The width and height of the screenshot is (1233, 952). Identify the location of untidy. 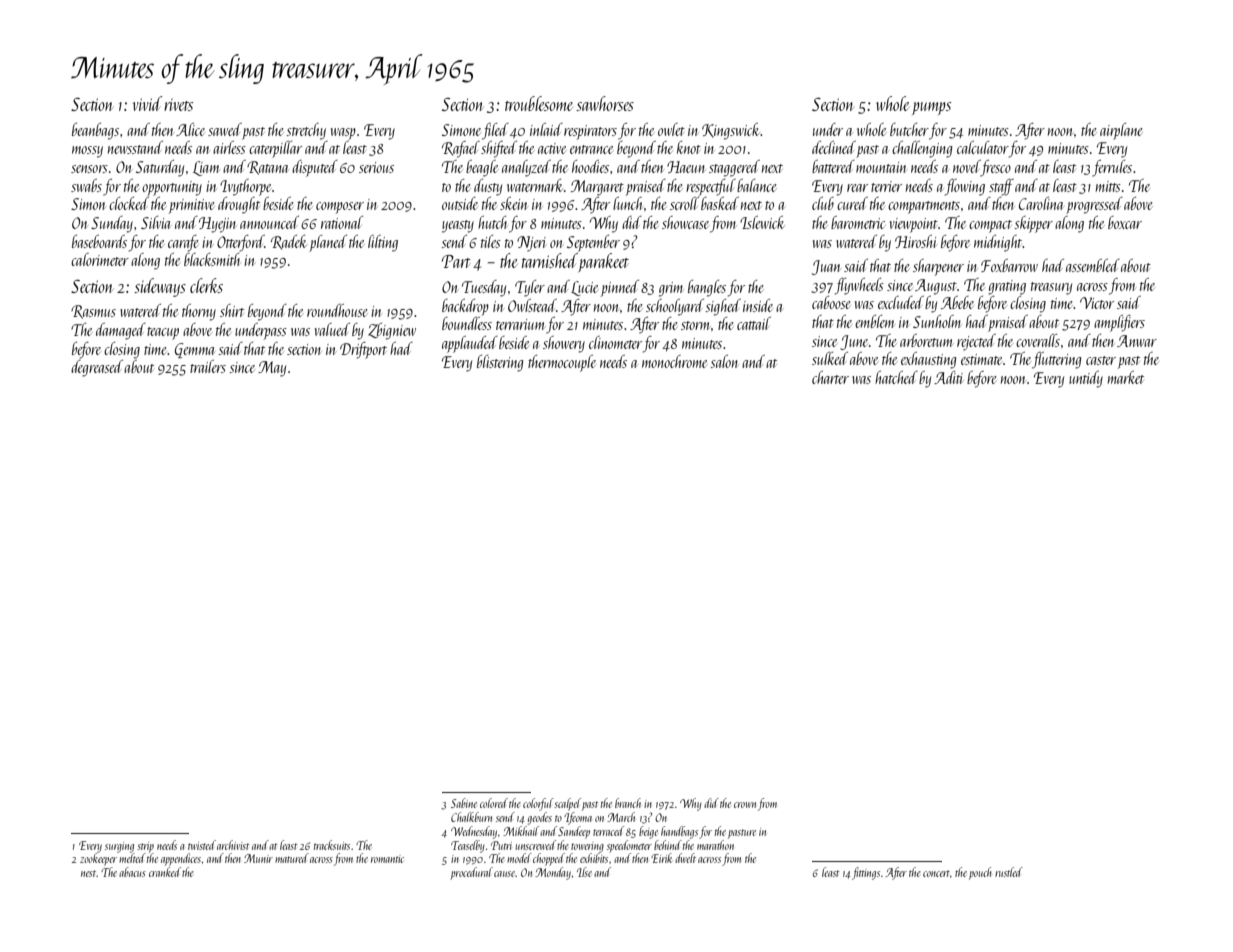
(1086, 379).
